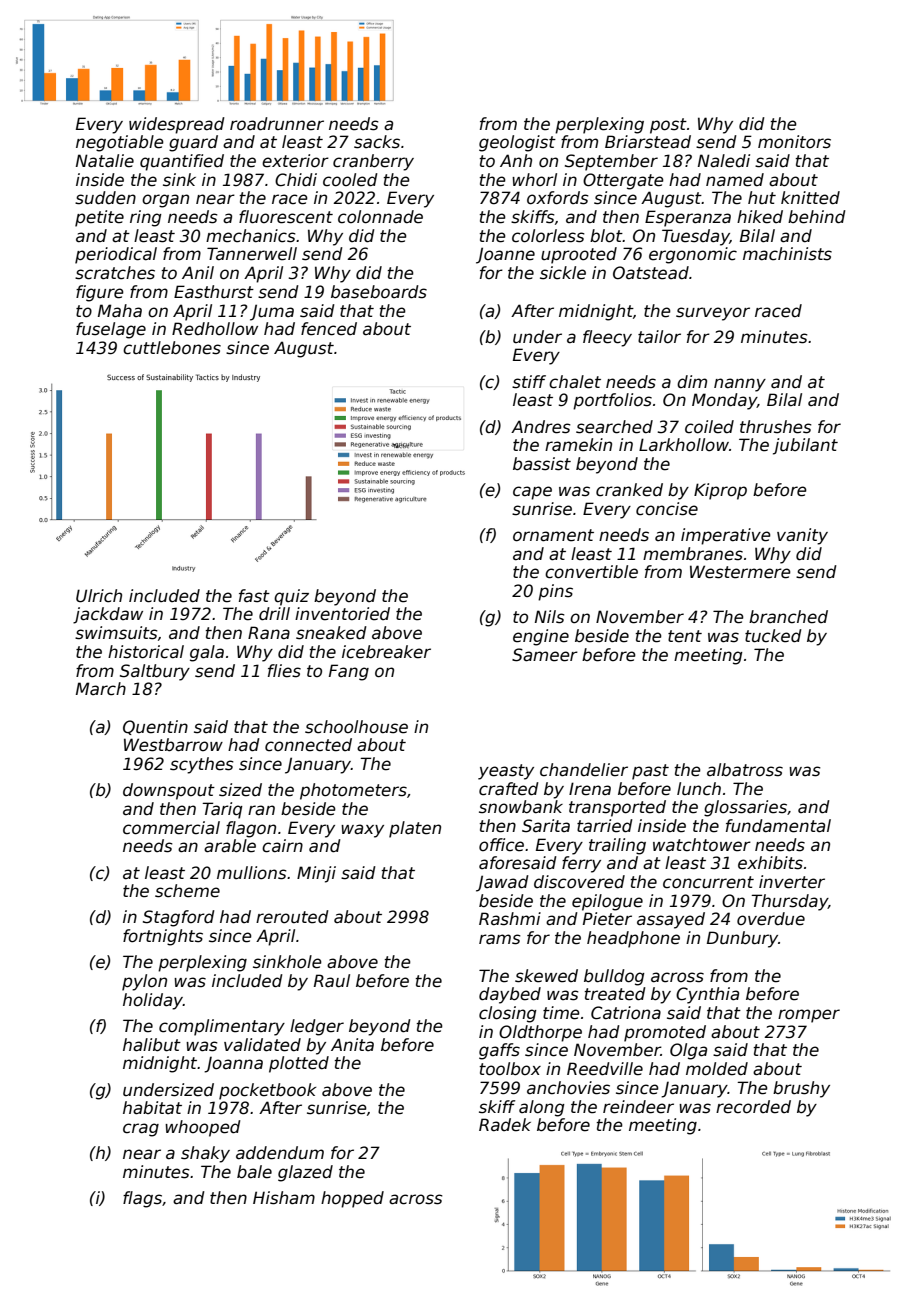  What do you see at coordinates (193, 143) in the image?
I see `guard` at bounding box center [193, 143].
